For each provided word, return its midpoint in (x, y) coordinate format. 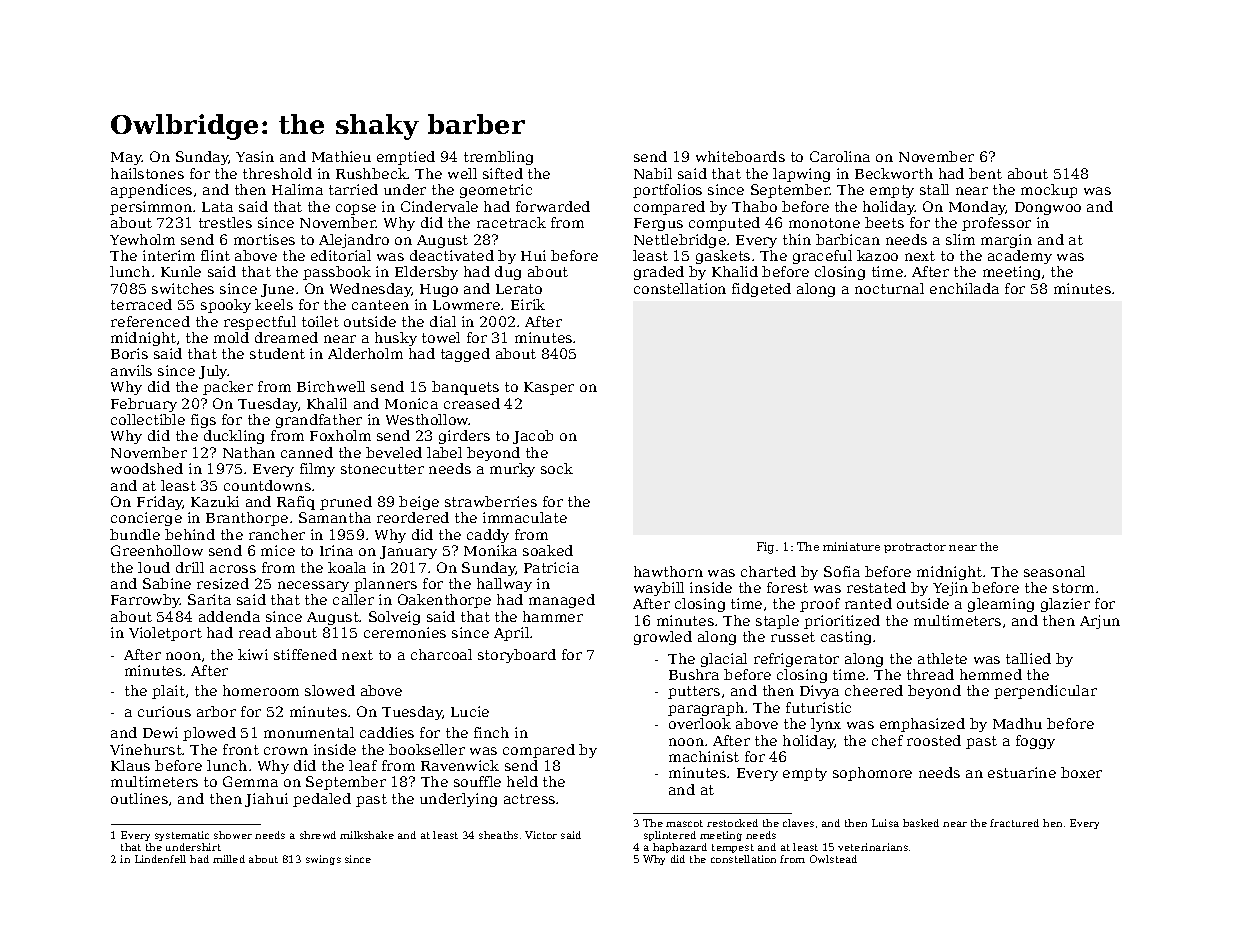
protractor (915, 548)
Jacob (533, 437)
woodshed (147, 468)
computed (724, 224)
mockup (1049, 191)
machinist (704, 756)
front (241, 749)
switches (183, 288)
